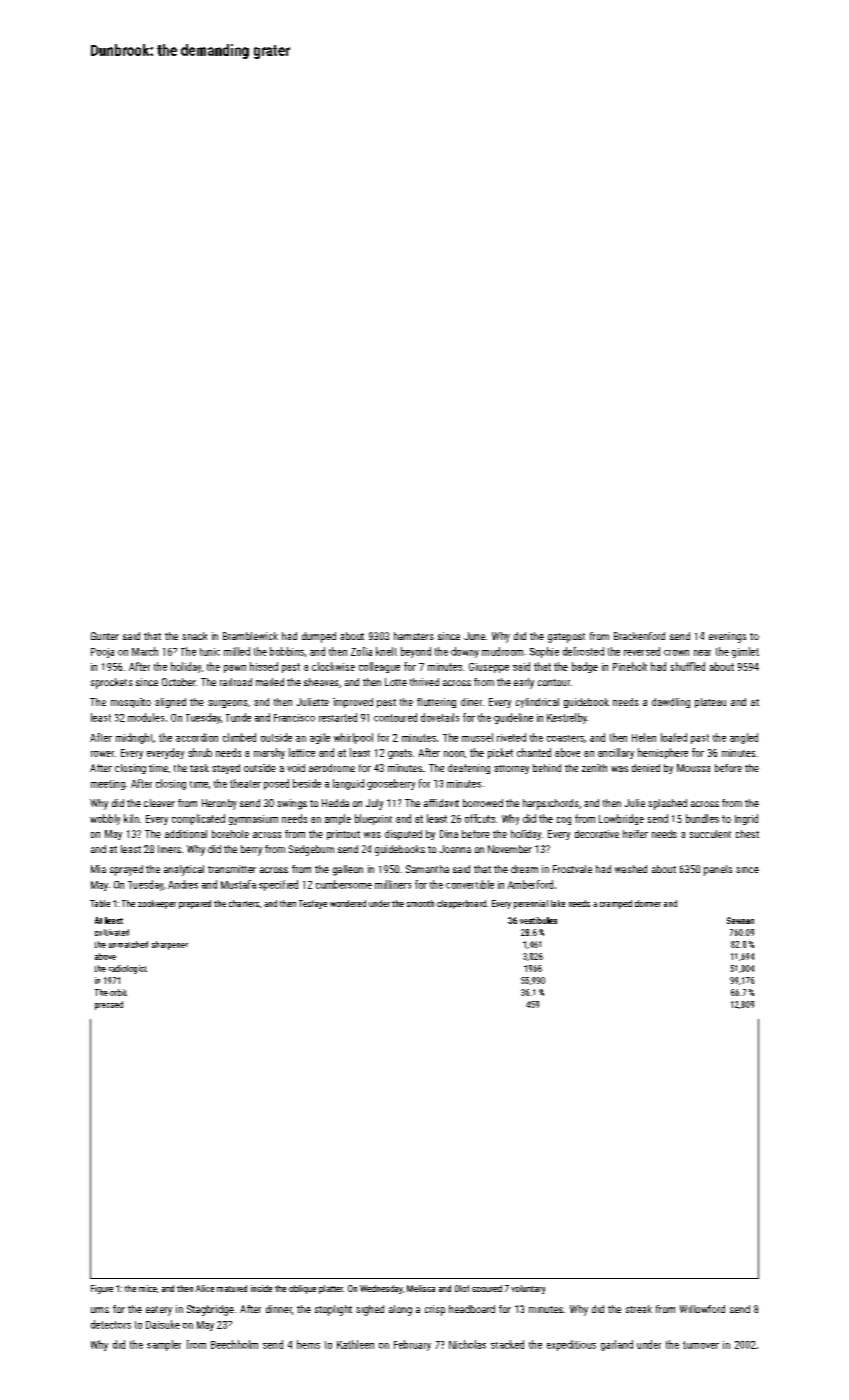 The height and width of the screenshot is (1400, 849). What do you see at coordinates (538, 920) in the screenshot?
I see `vestibules` at bounding box center [538, 920].
